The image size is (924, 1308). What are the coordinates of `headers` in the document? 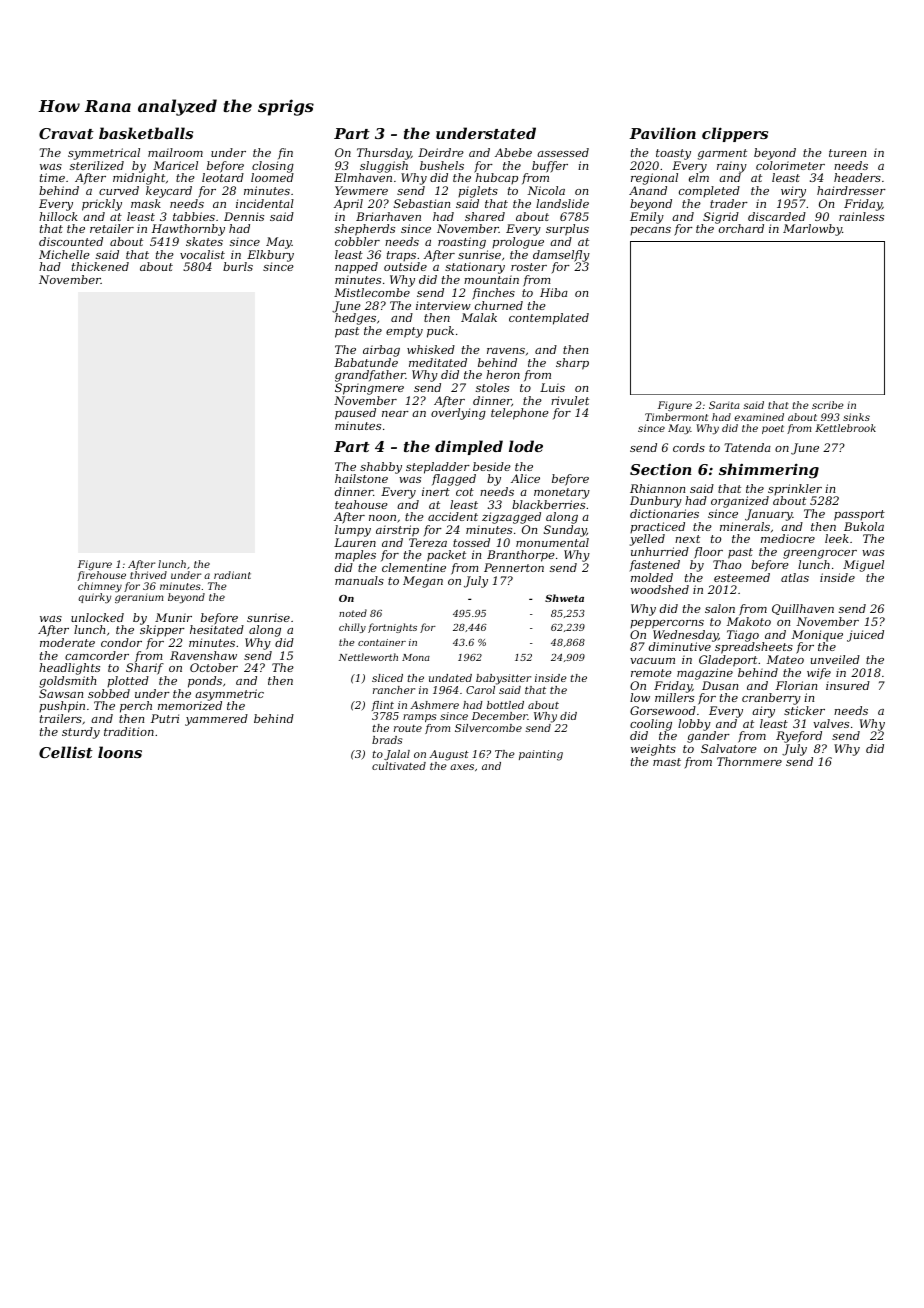 It's located at (857, 177).
